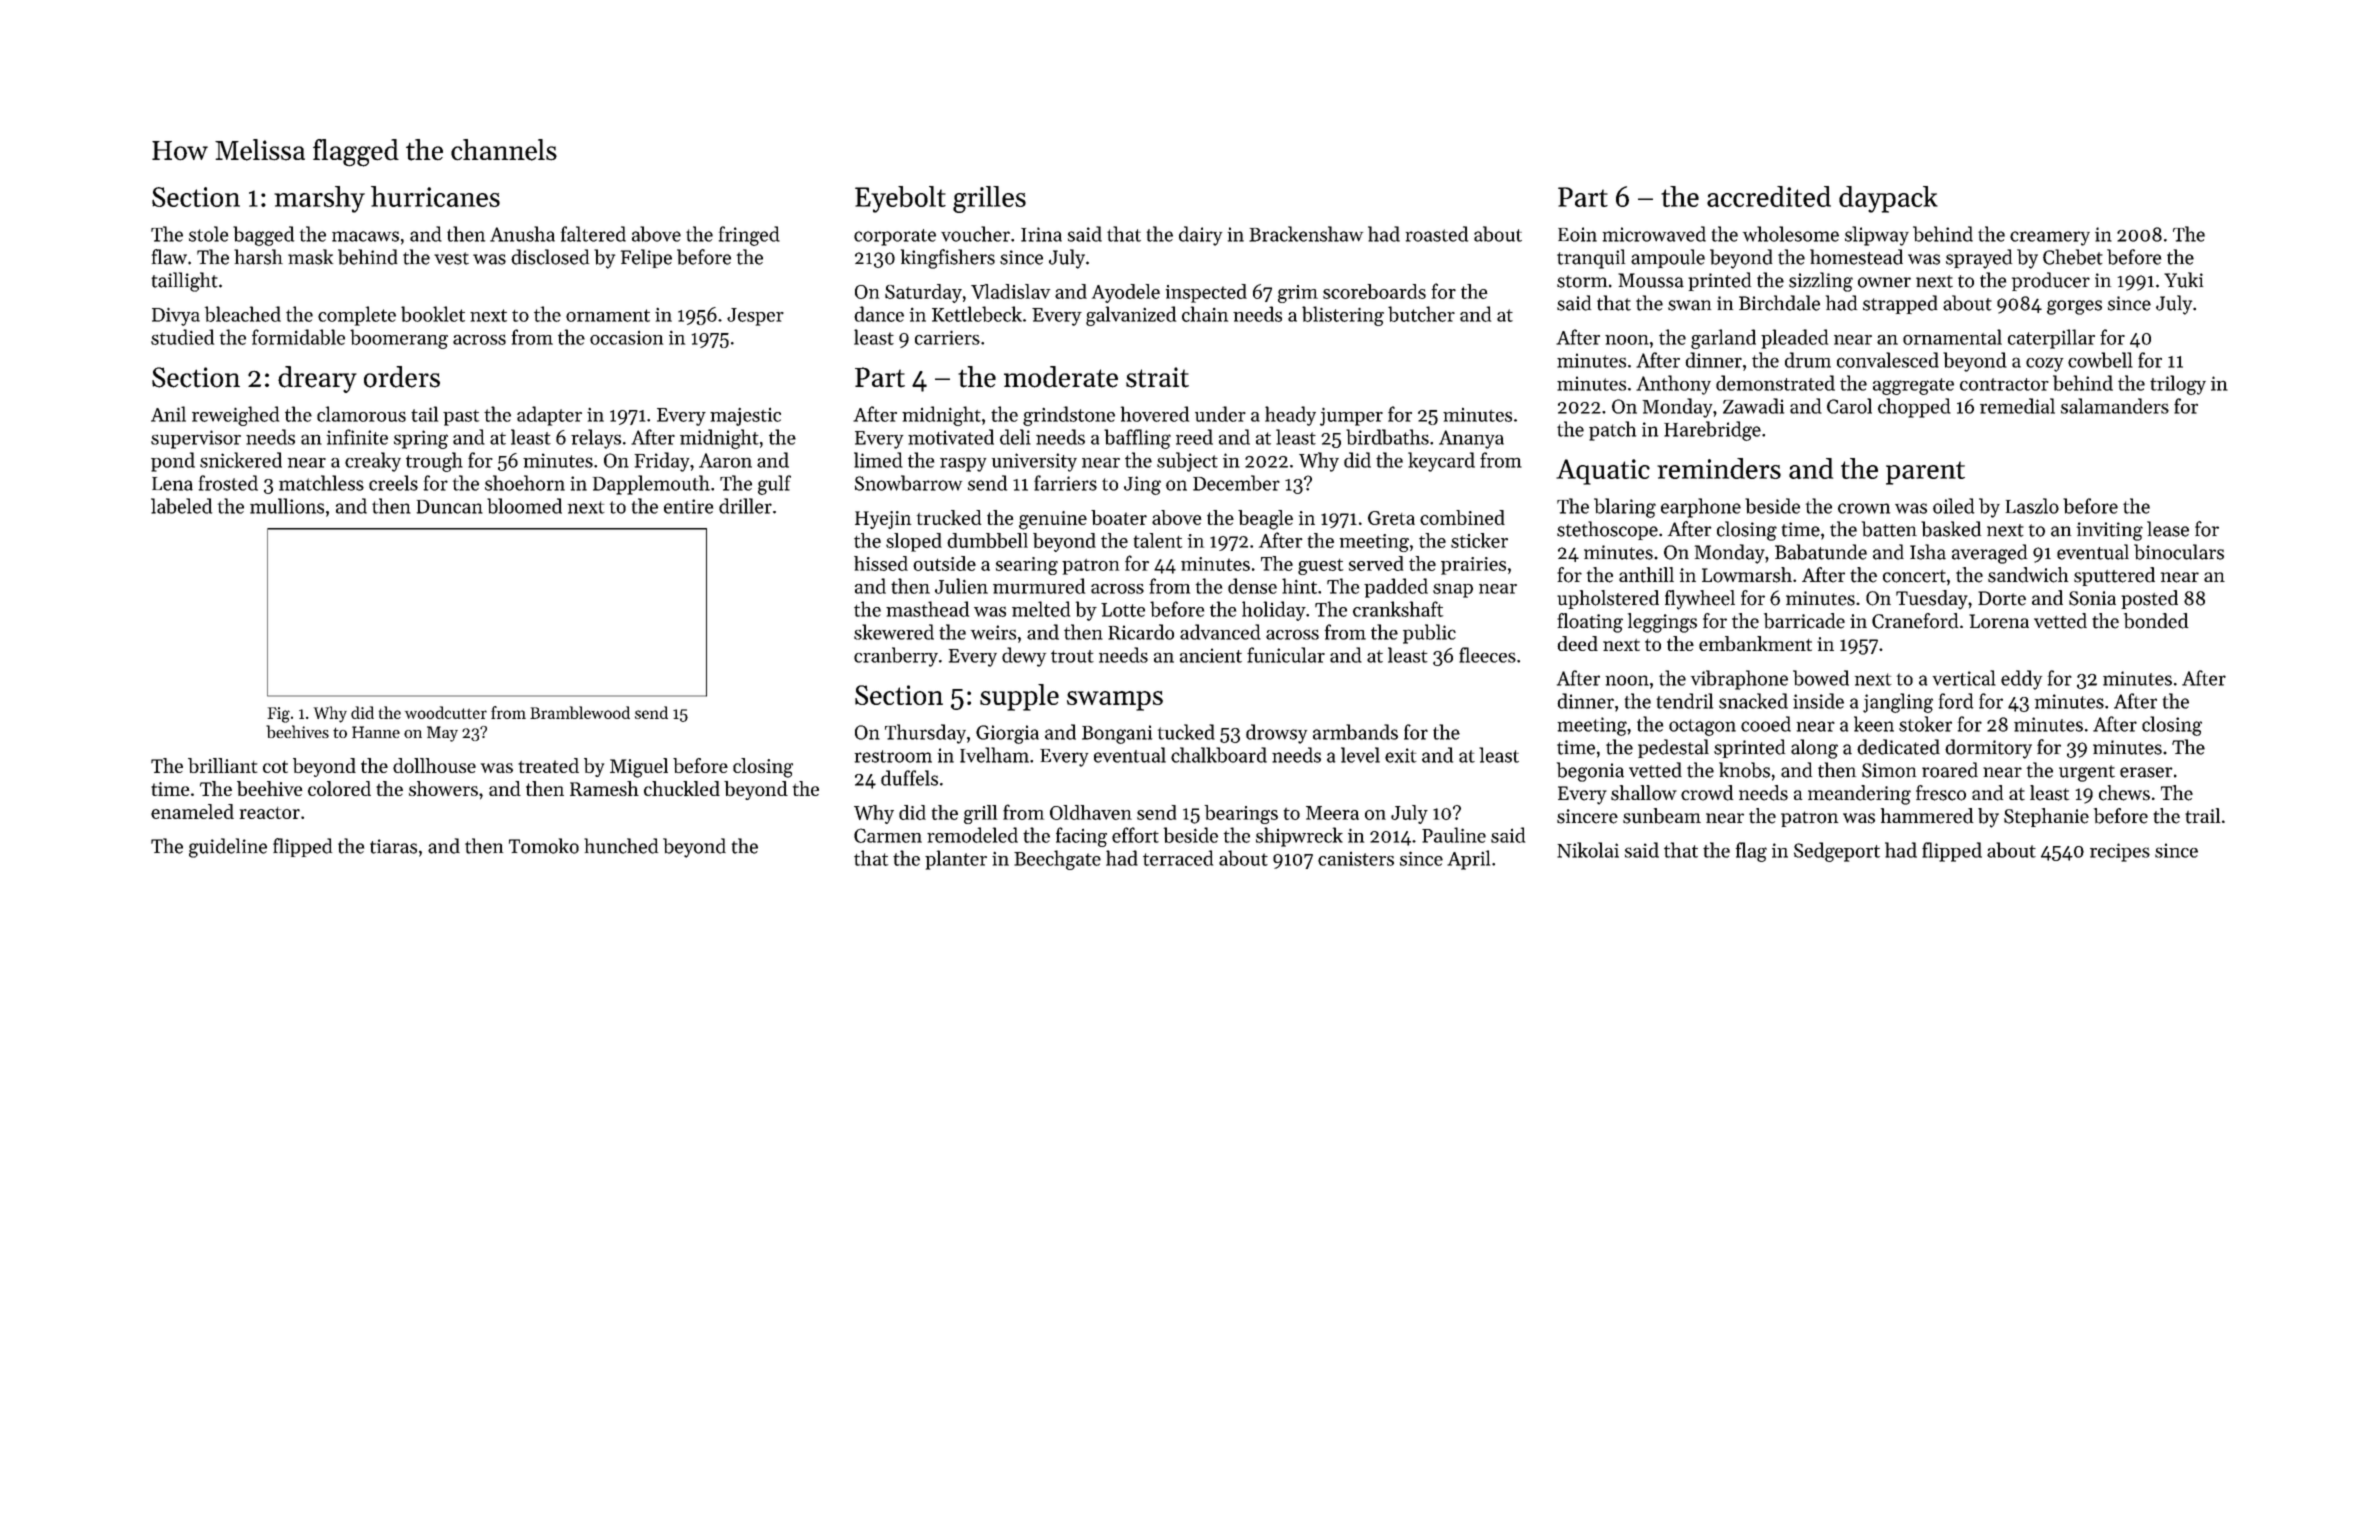  Describe the element at coordinates (621, 846) in the image. I see `hunched` at that location.
